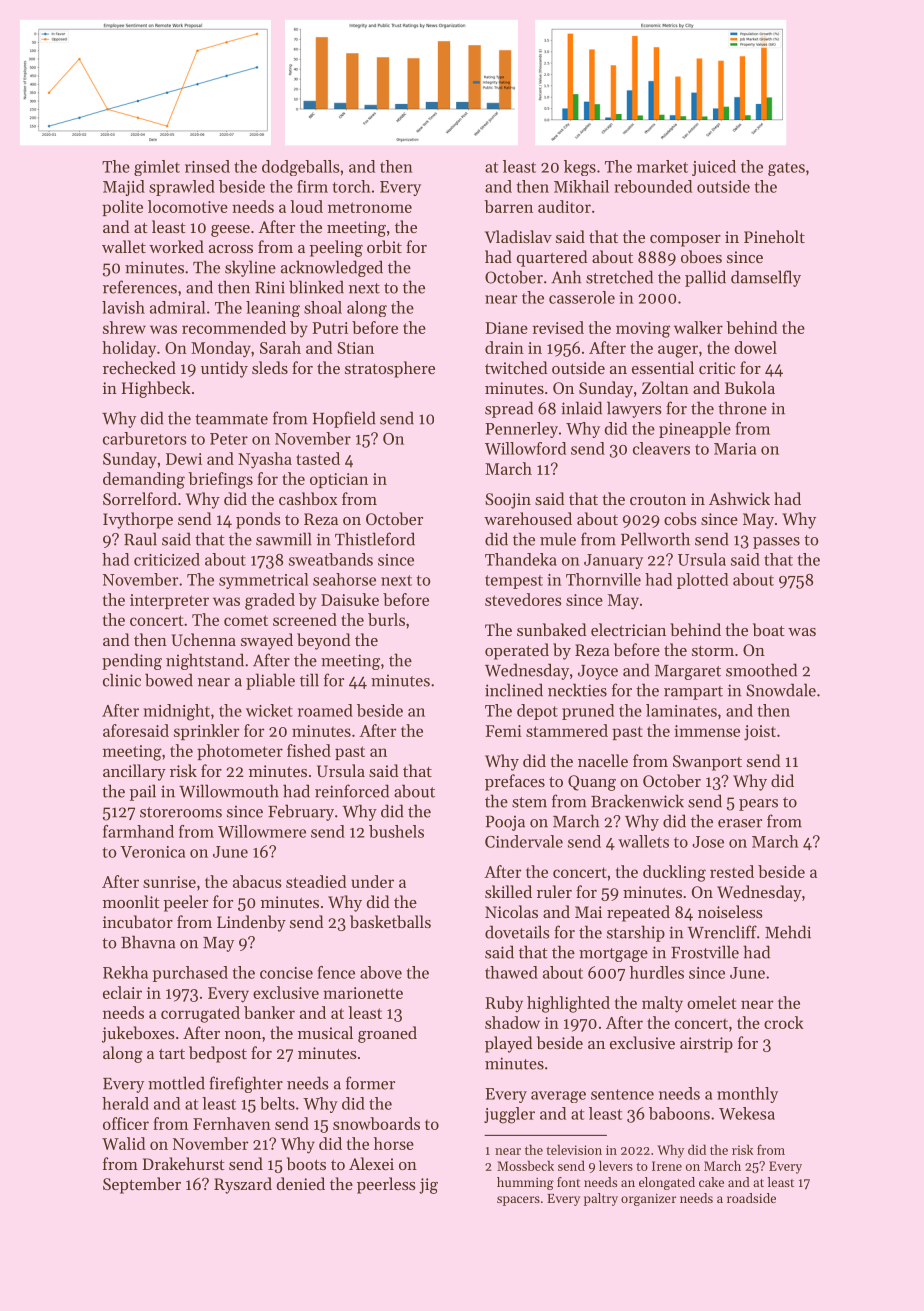 This screenshot has width=924, height=1311. Describe the element at coordinates (207, 166) in the screenshot. I see `rinsed` at that location.
